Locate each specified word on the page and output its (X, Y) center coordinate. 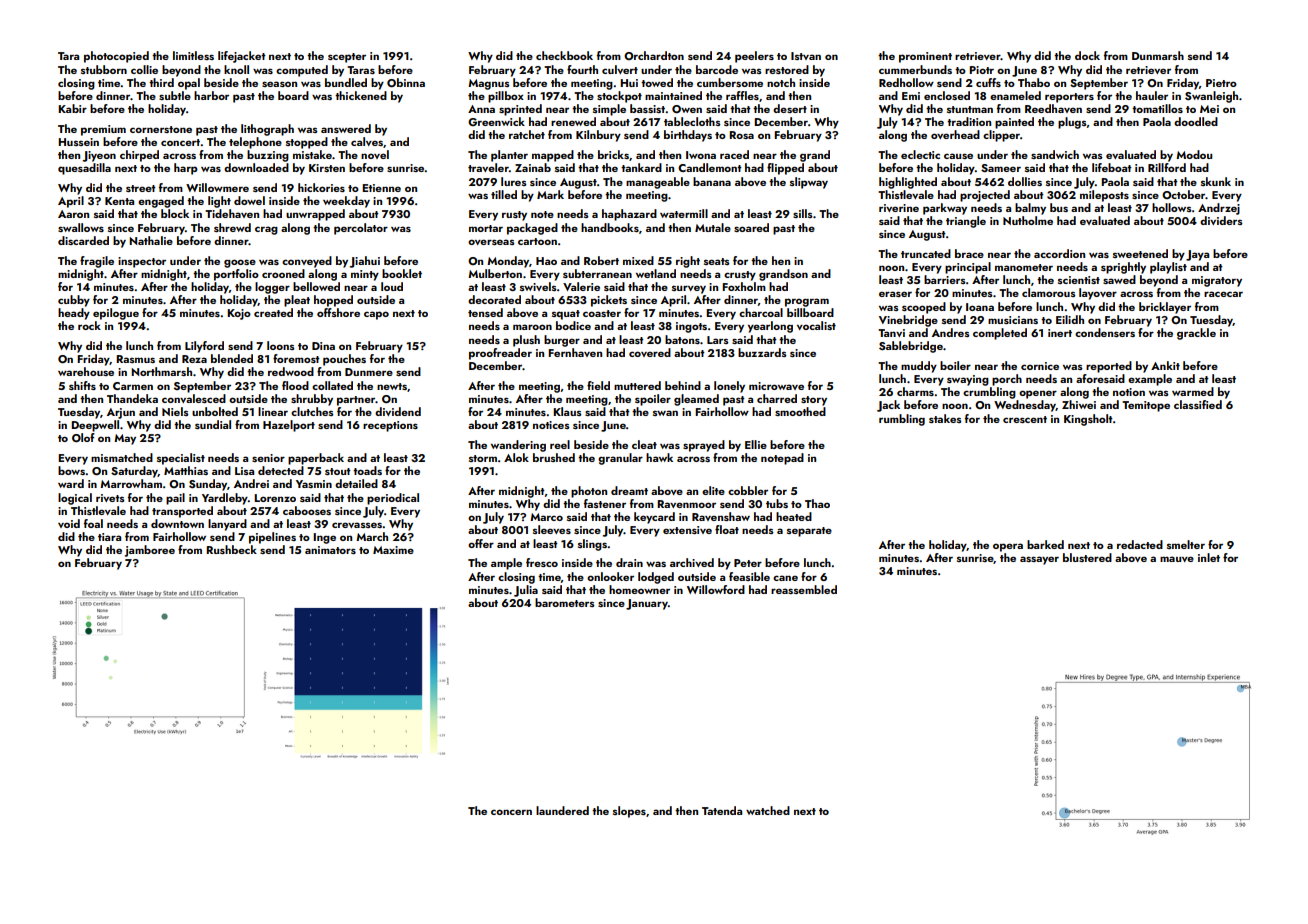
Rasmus (135, 359)
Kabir (72, 108)
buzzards (762, 352)
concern (511, 812)
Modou (1194, 154)
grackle (1196, 334)
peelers (754, 57)
